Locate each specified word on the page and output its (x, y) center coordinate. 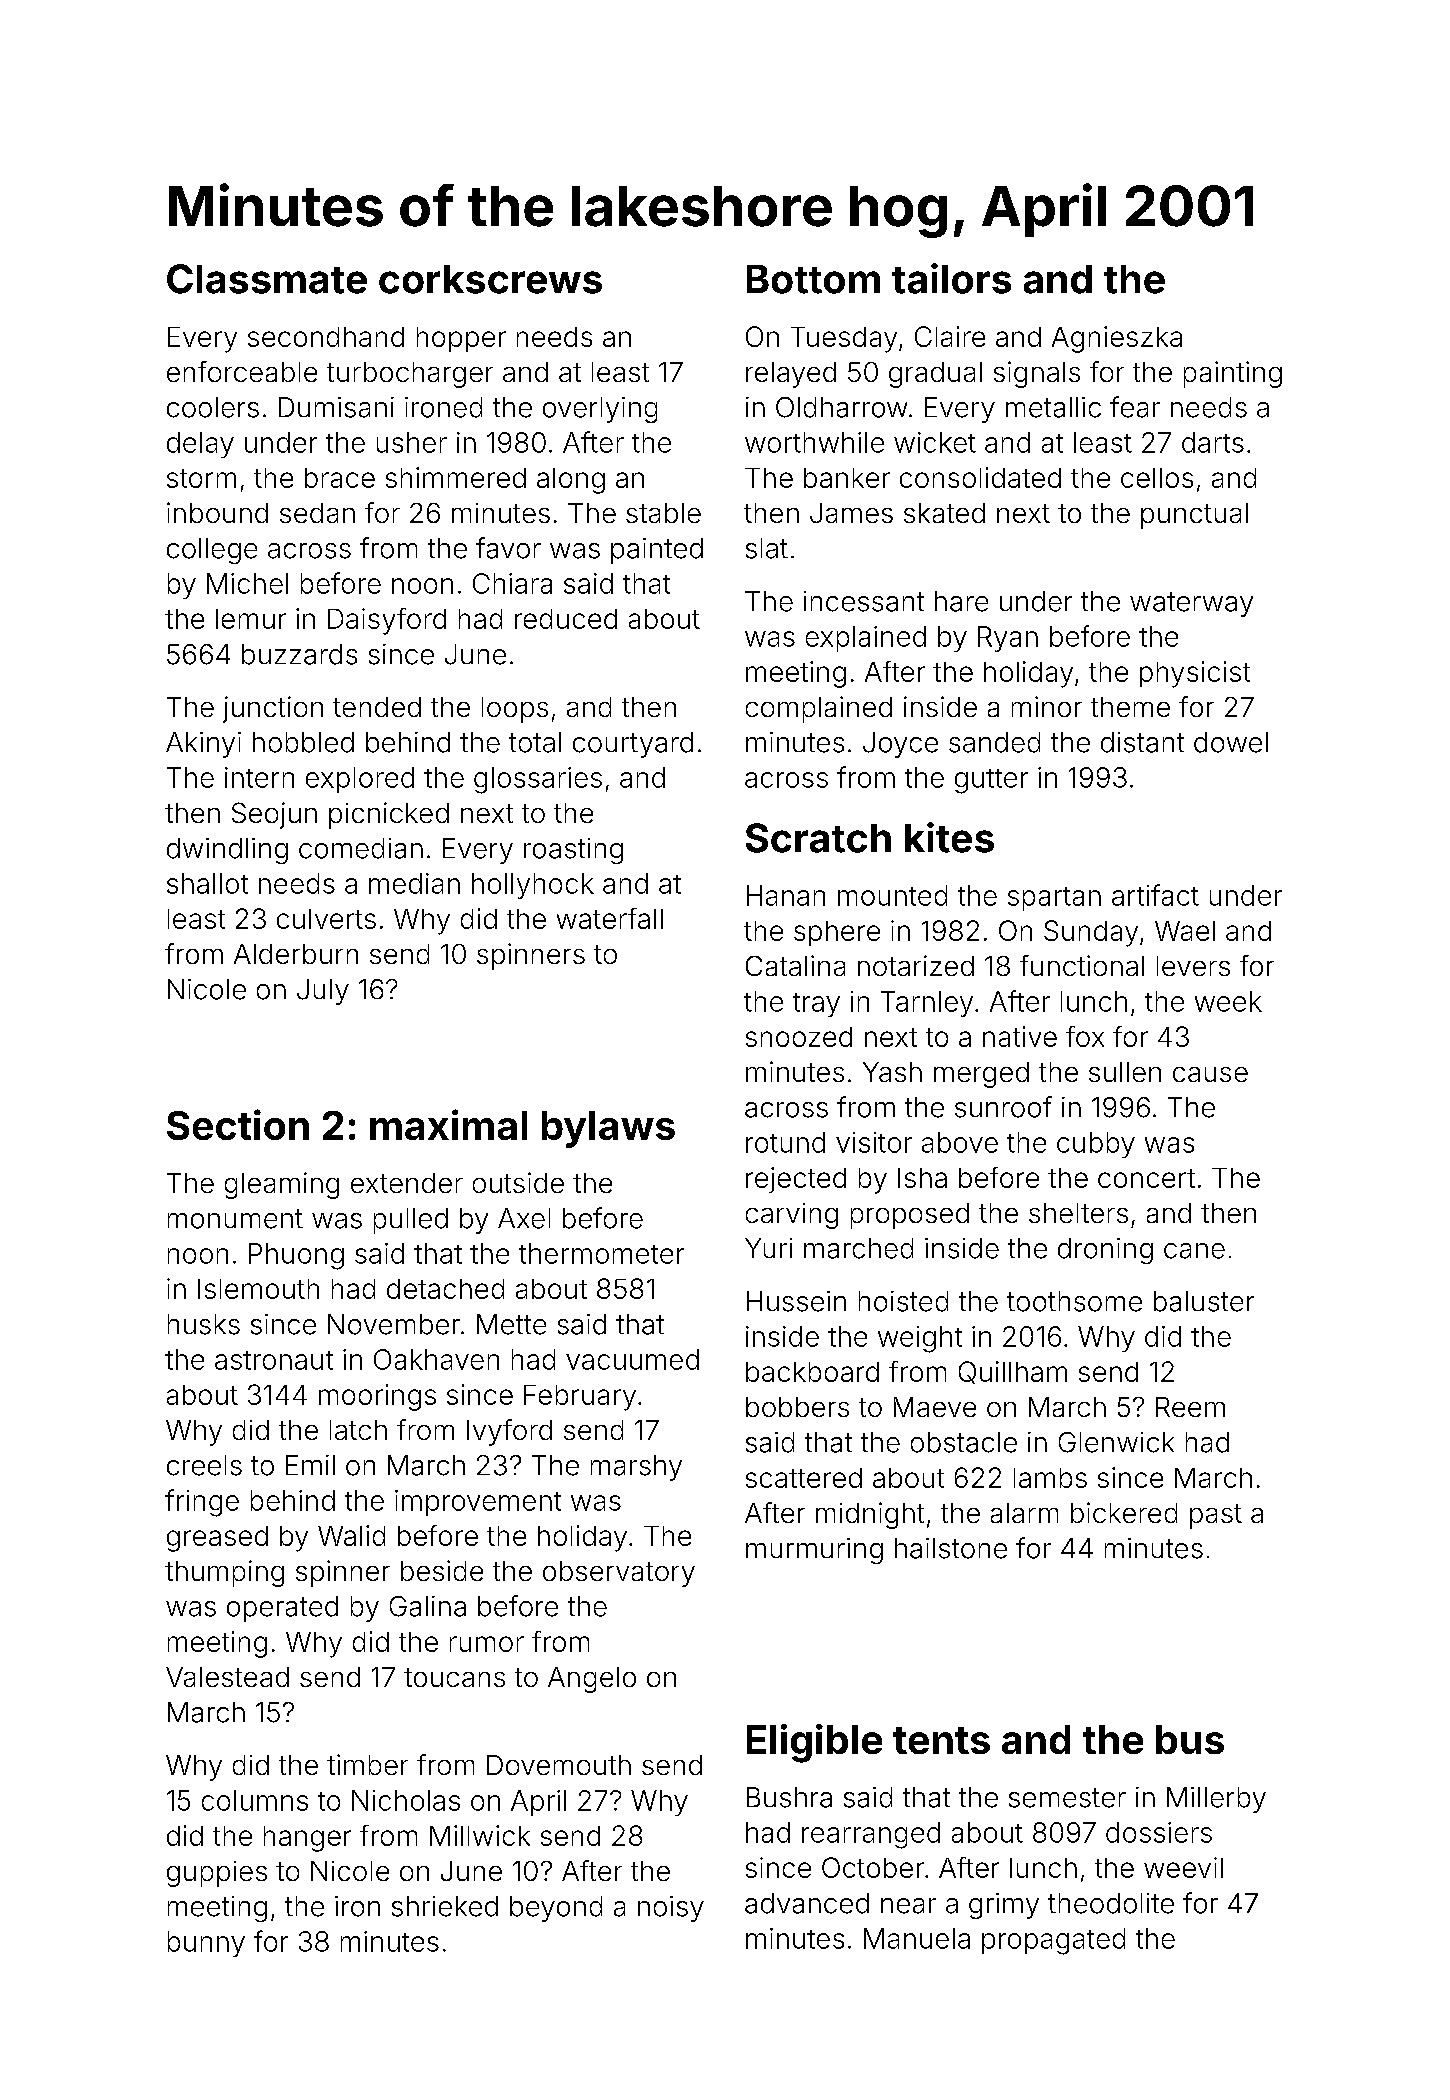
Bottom (813, 279)
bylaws (608, 1129)
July (323, 992)
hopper (461, 339)
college (212, 551)
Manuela (917, 1938)
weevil (1183, 1867)
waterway (1191, 604)
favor (508, 548)
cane (1194, 1251)
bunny (206, 1944)
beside (442, 1570)
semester (1067, 1798)
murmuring (814, 1551)
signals (1037, 374)
